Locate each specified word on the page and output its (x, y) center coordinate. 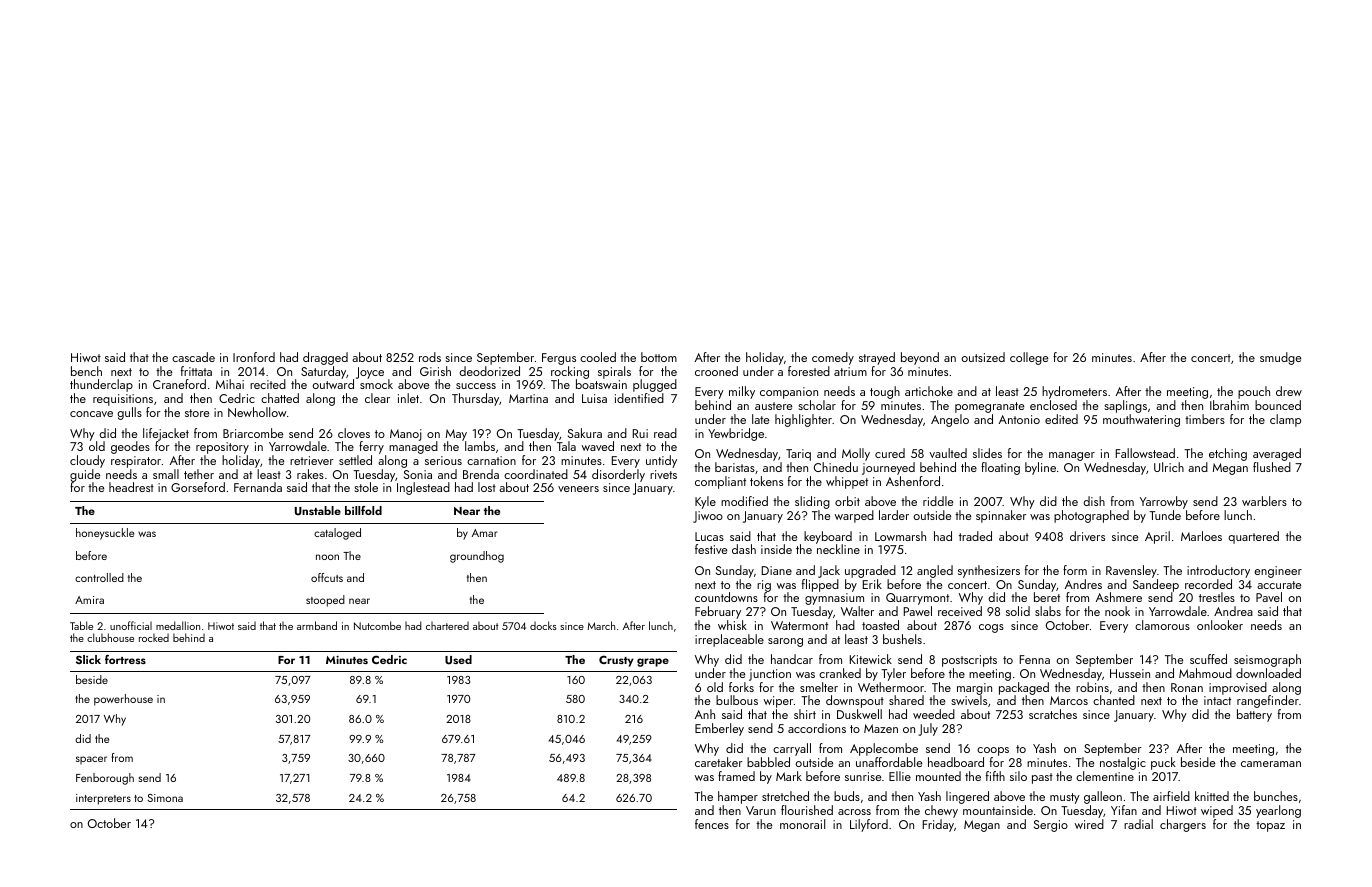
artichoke (929, 391)
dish (1094, 501)
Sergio (1051, 826)
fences (712, 824)
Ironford (254, 357)
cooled (598, 357)
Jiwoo (708, 517)
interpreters (103, 799)
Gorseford (198, 487)
